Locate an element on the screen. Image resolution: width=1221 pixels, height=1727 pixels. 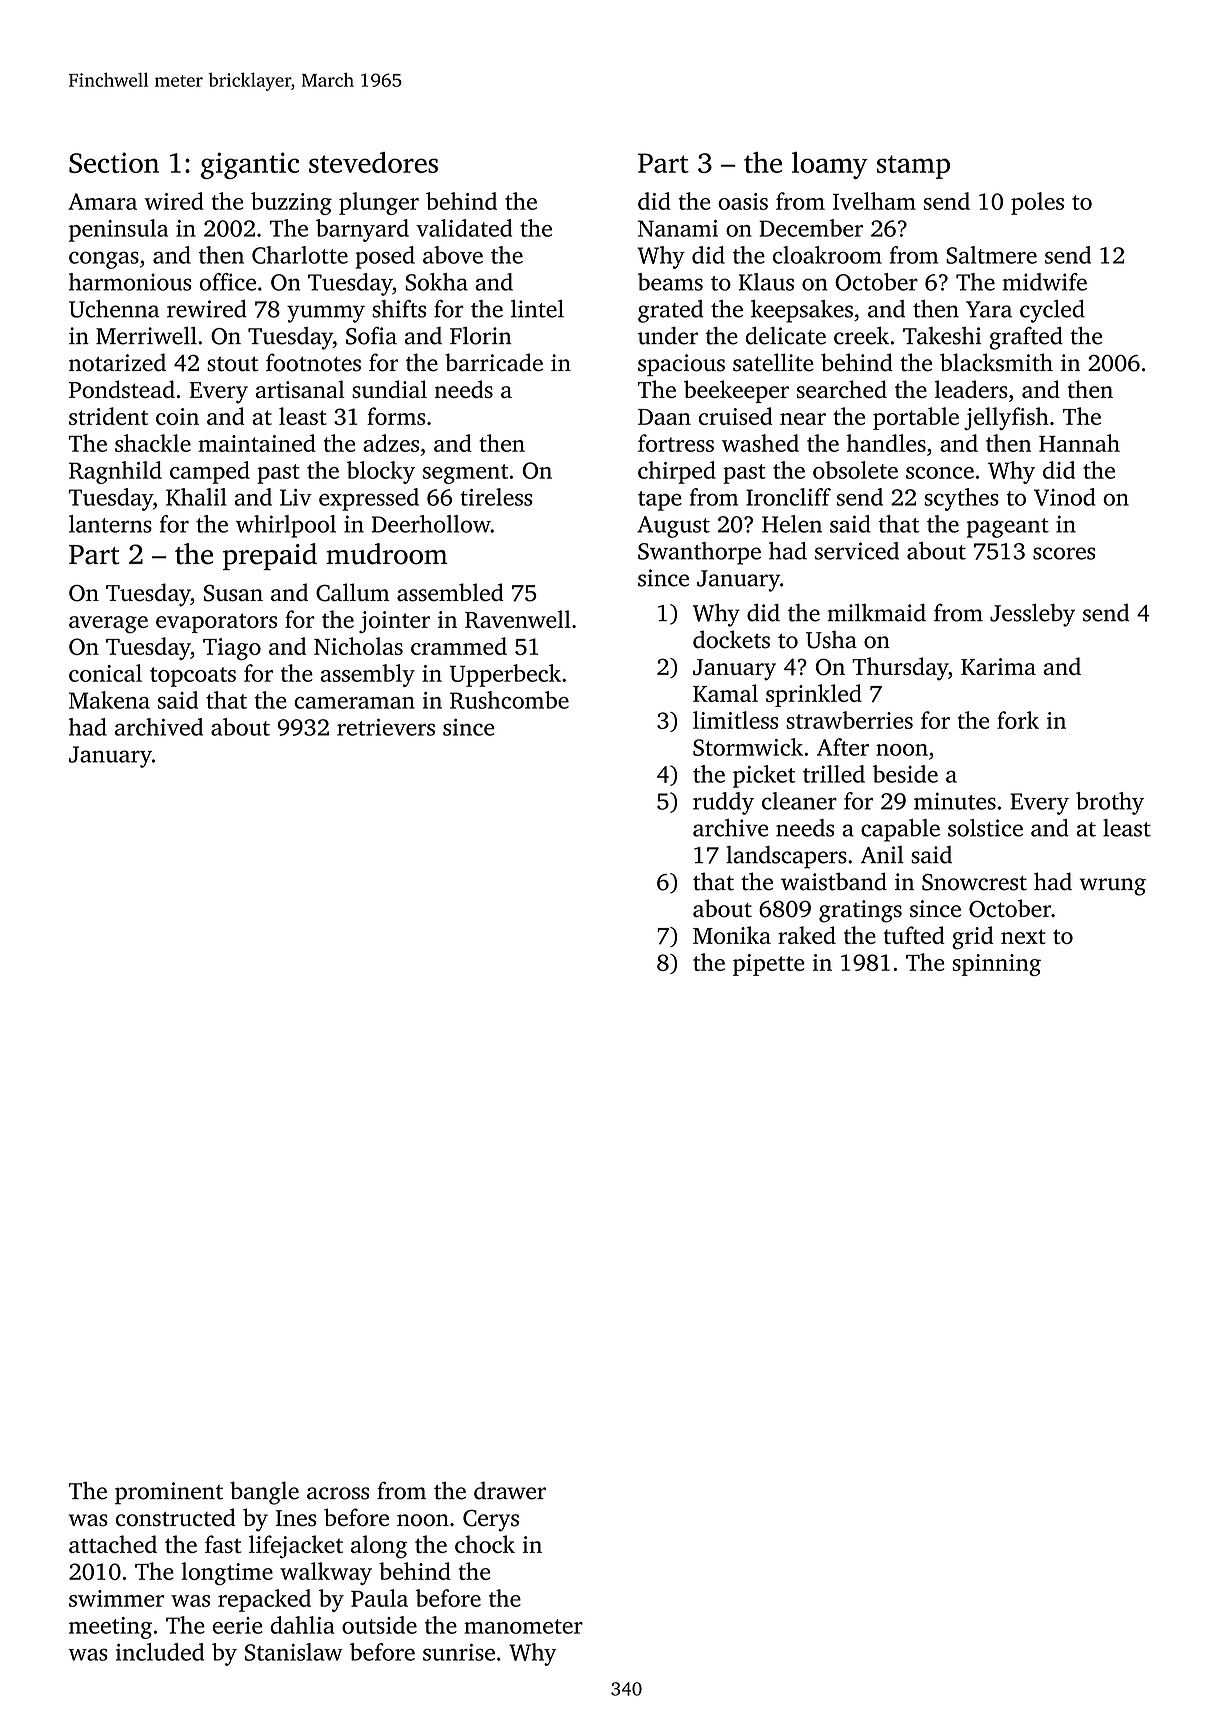
stamp is located at coordinates (913, 167).
